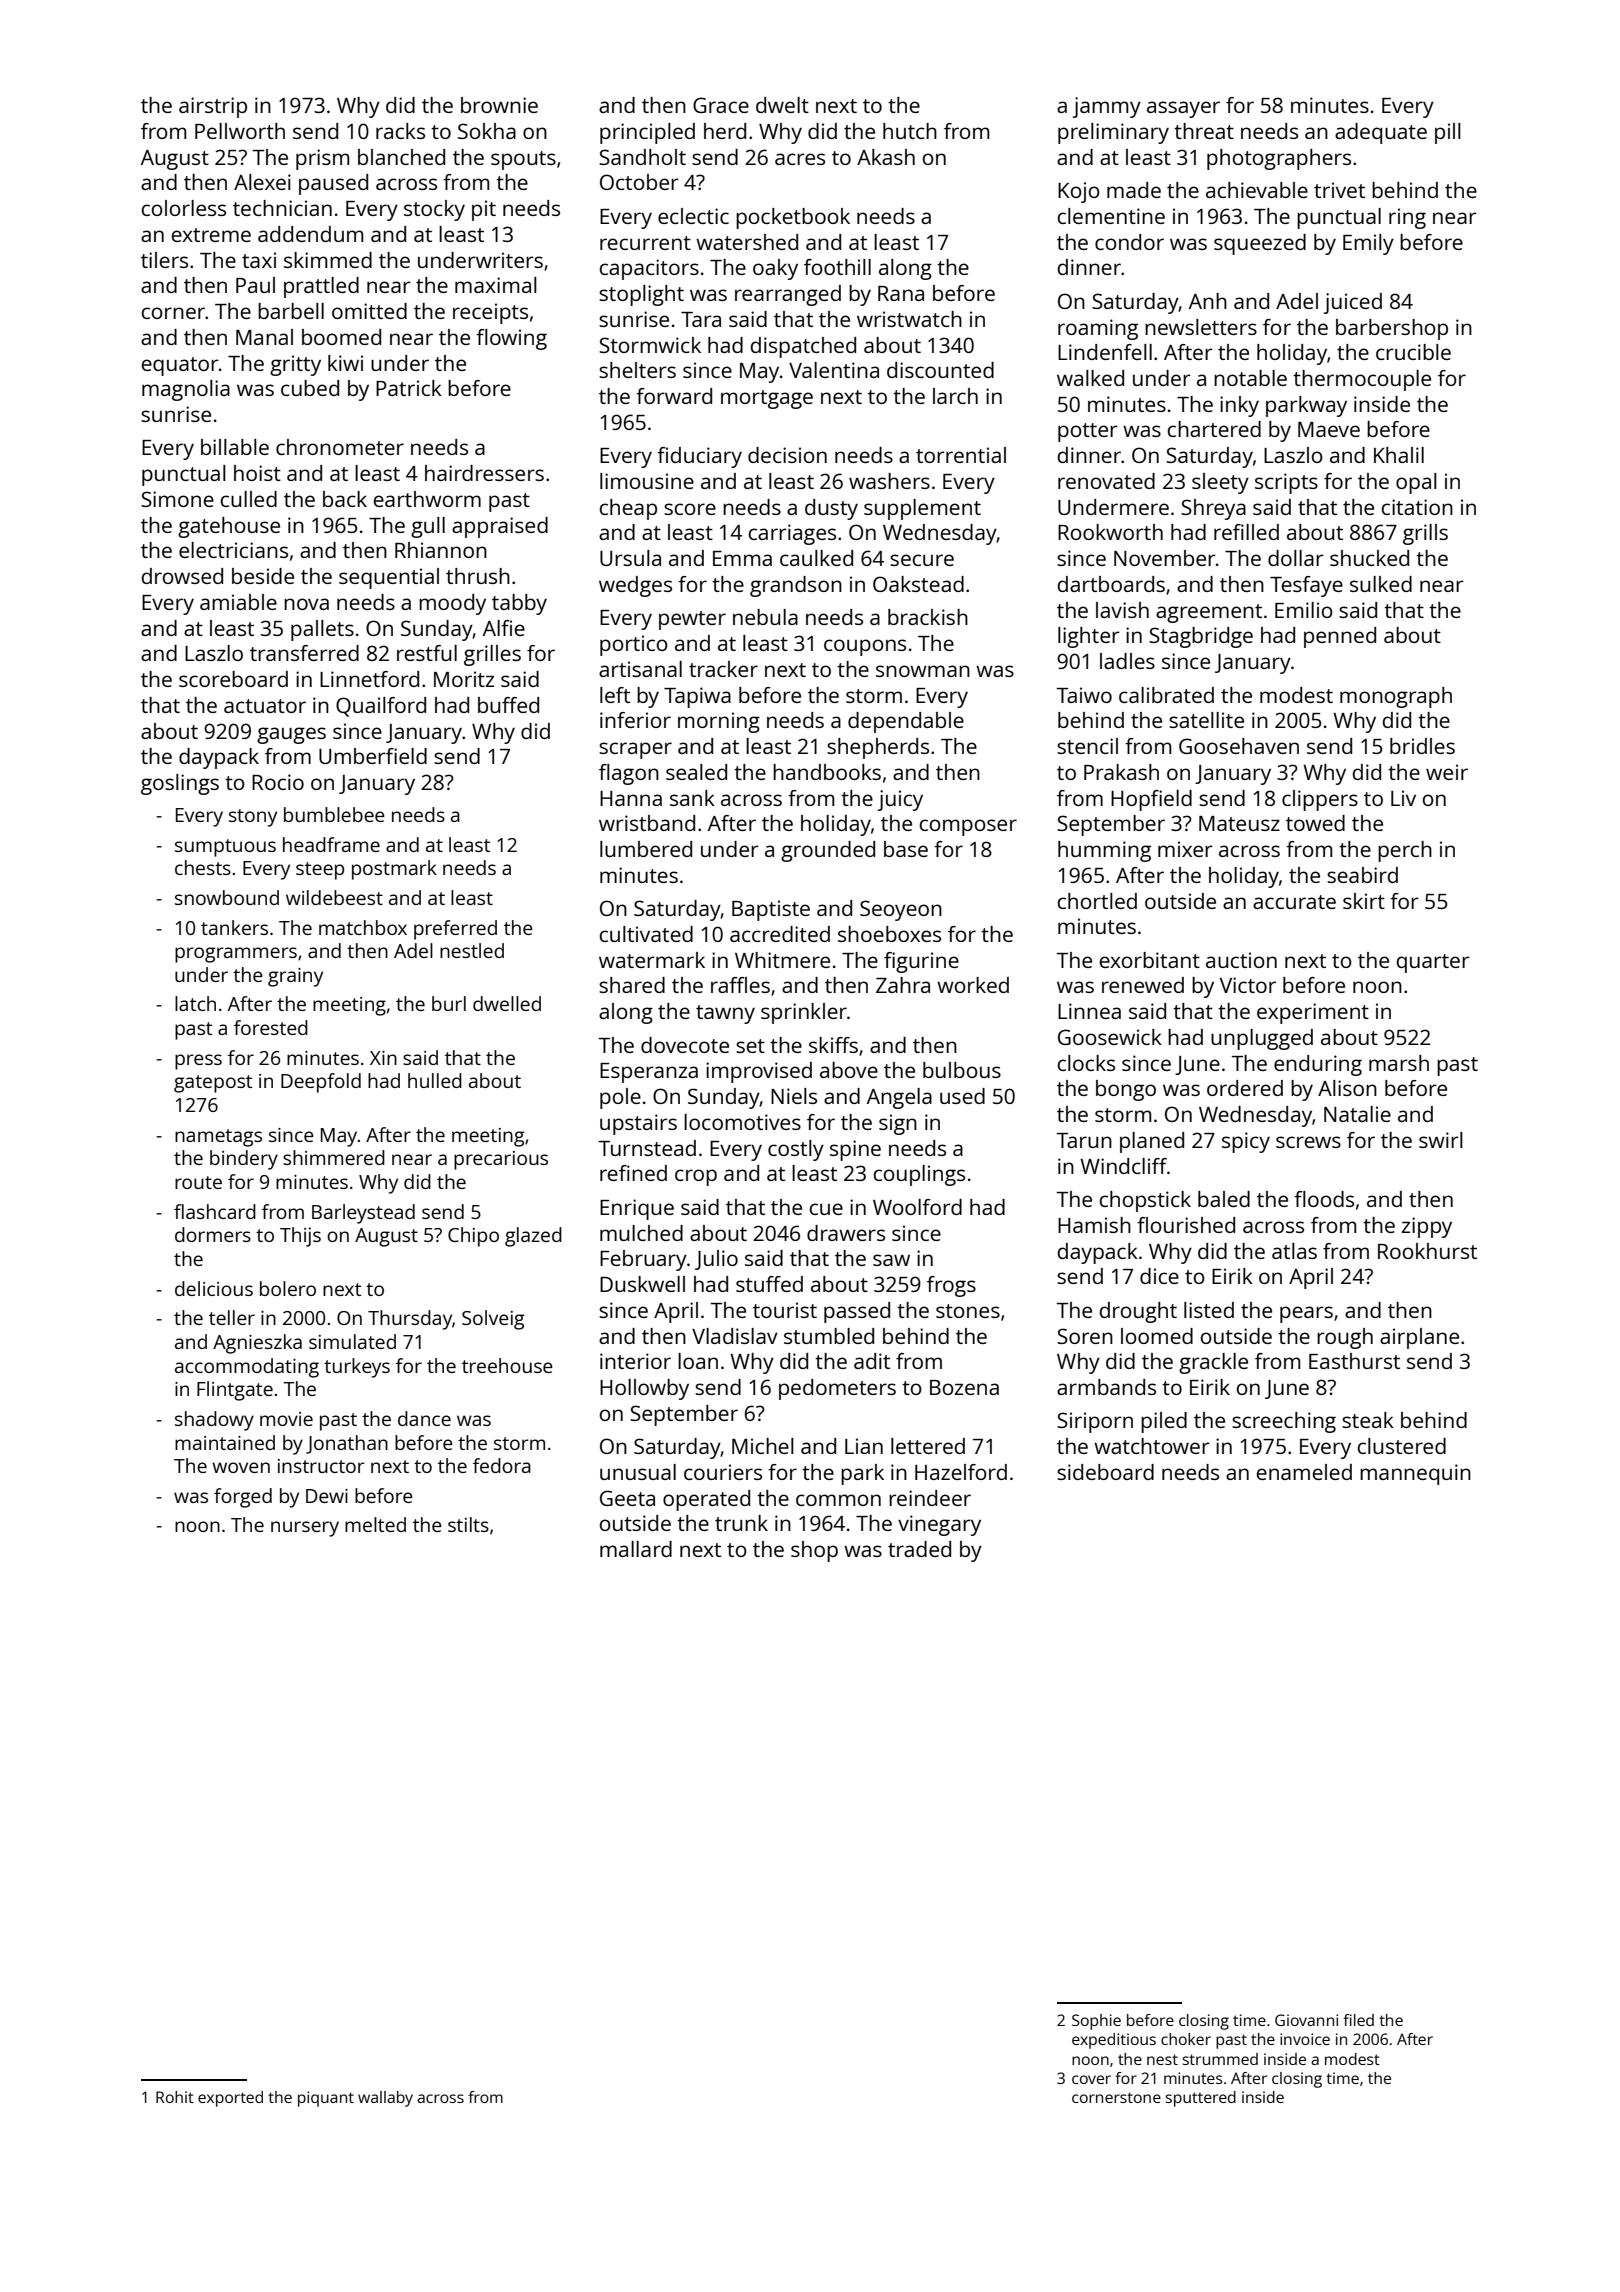 Image resolution: width=1620 pixels, height=2292 pixels. Describe the element at coordinates (685, 1045) in the screenshot. I see `dovecote` at that location.
